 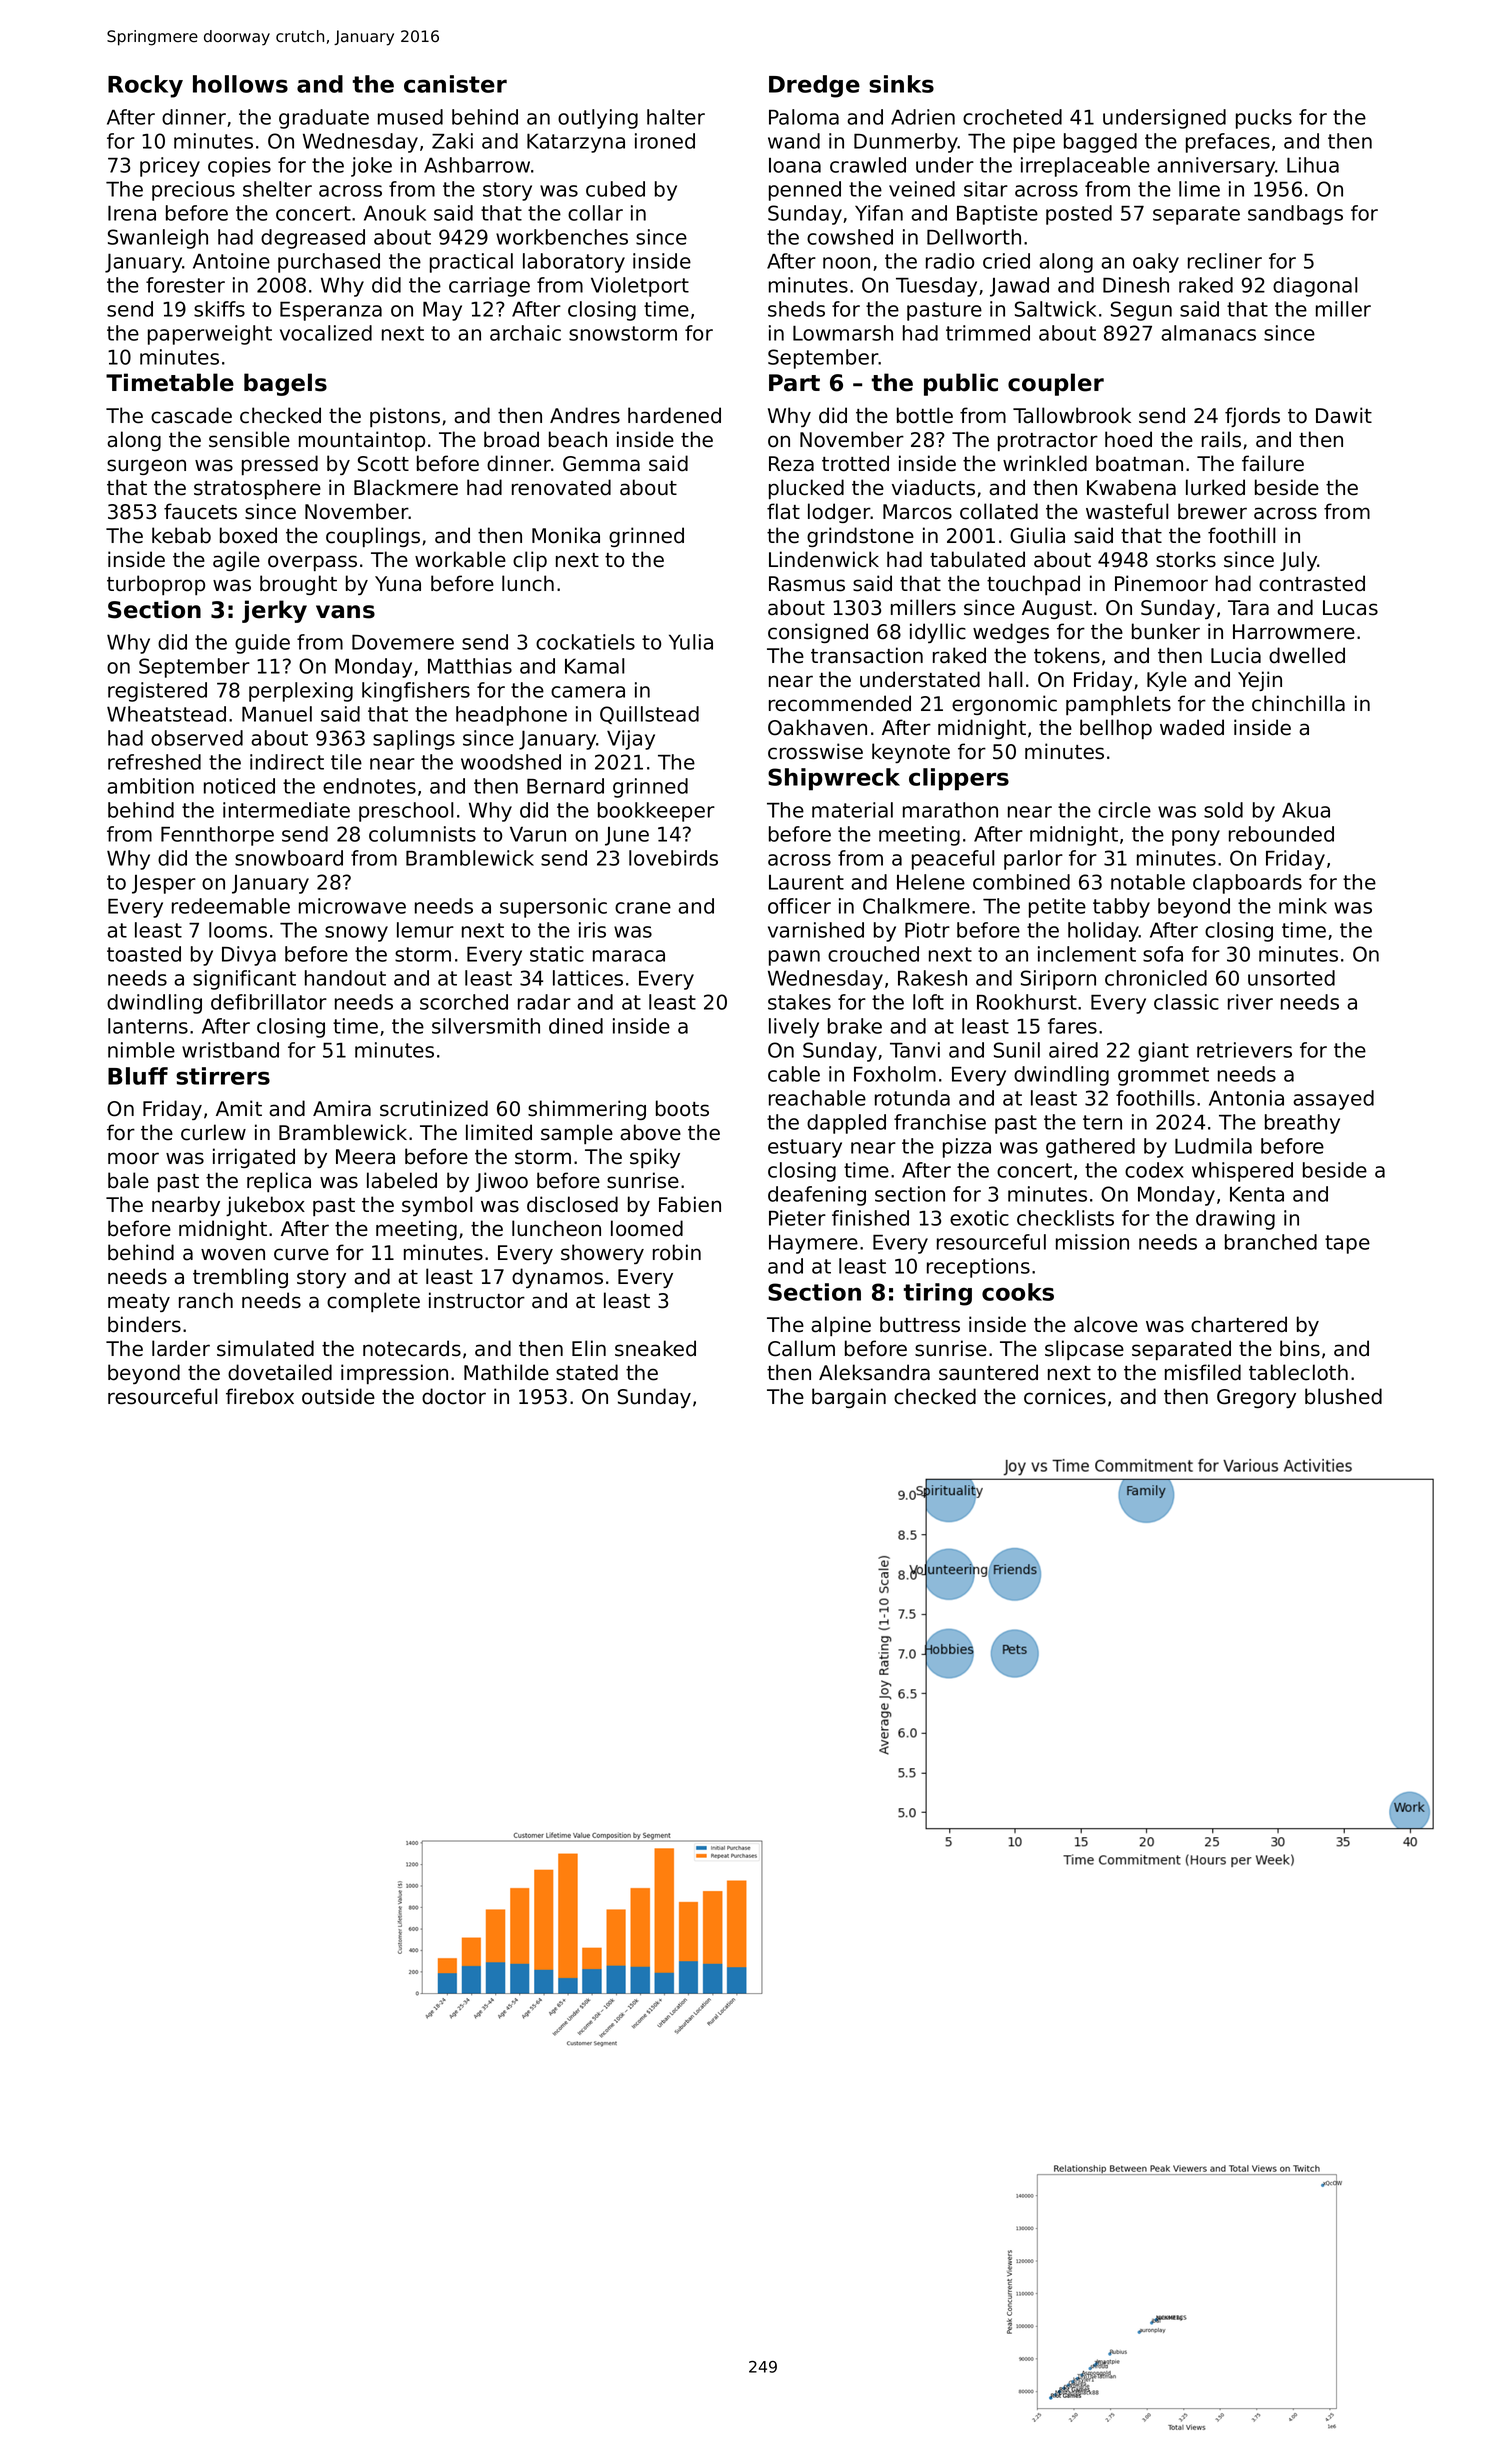 What do you see at coordinates (901, 84) in the document?
I see `sinks` at bounding box center [901, 84].
